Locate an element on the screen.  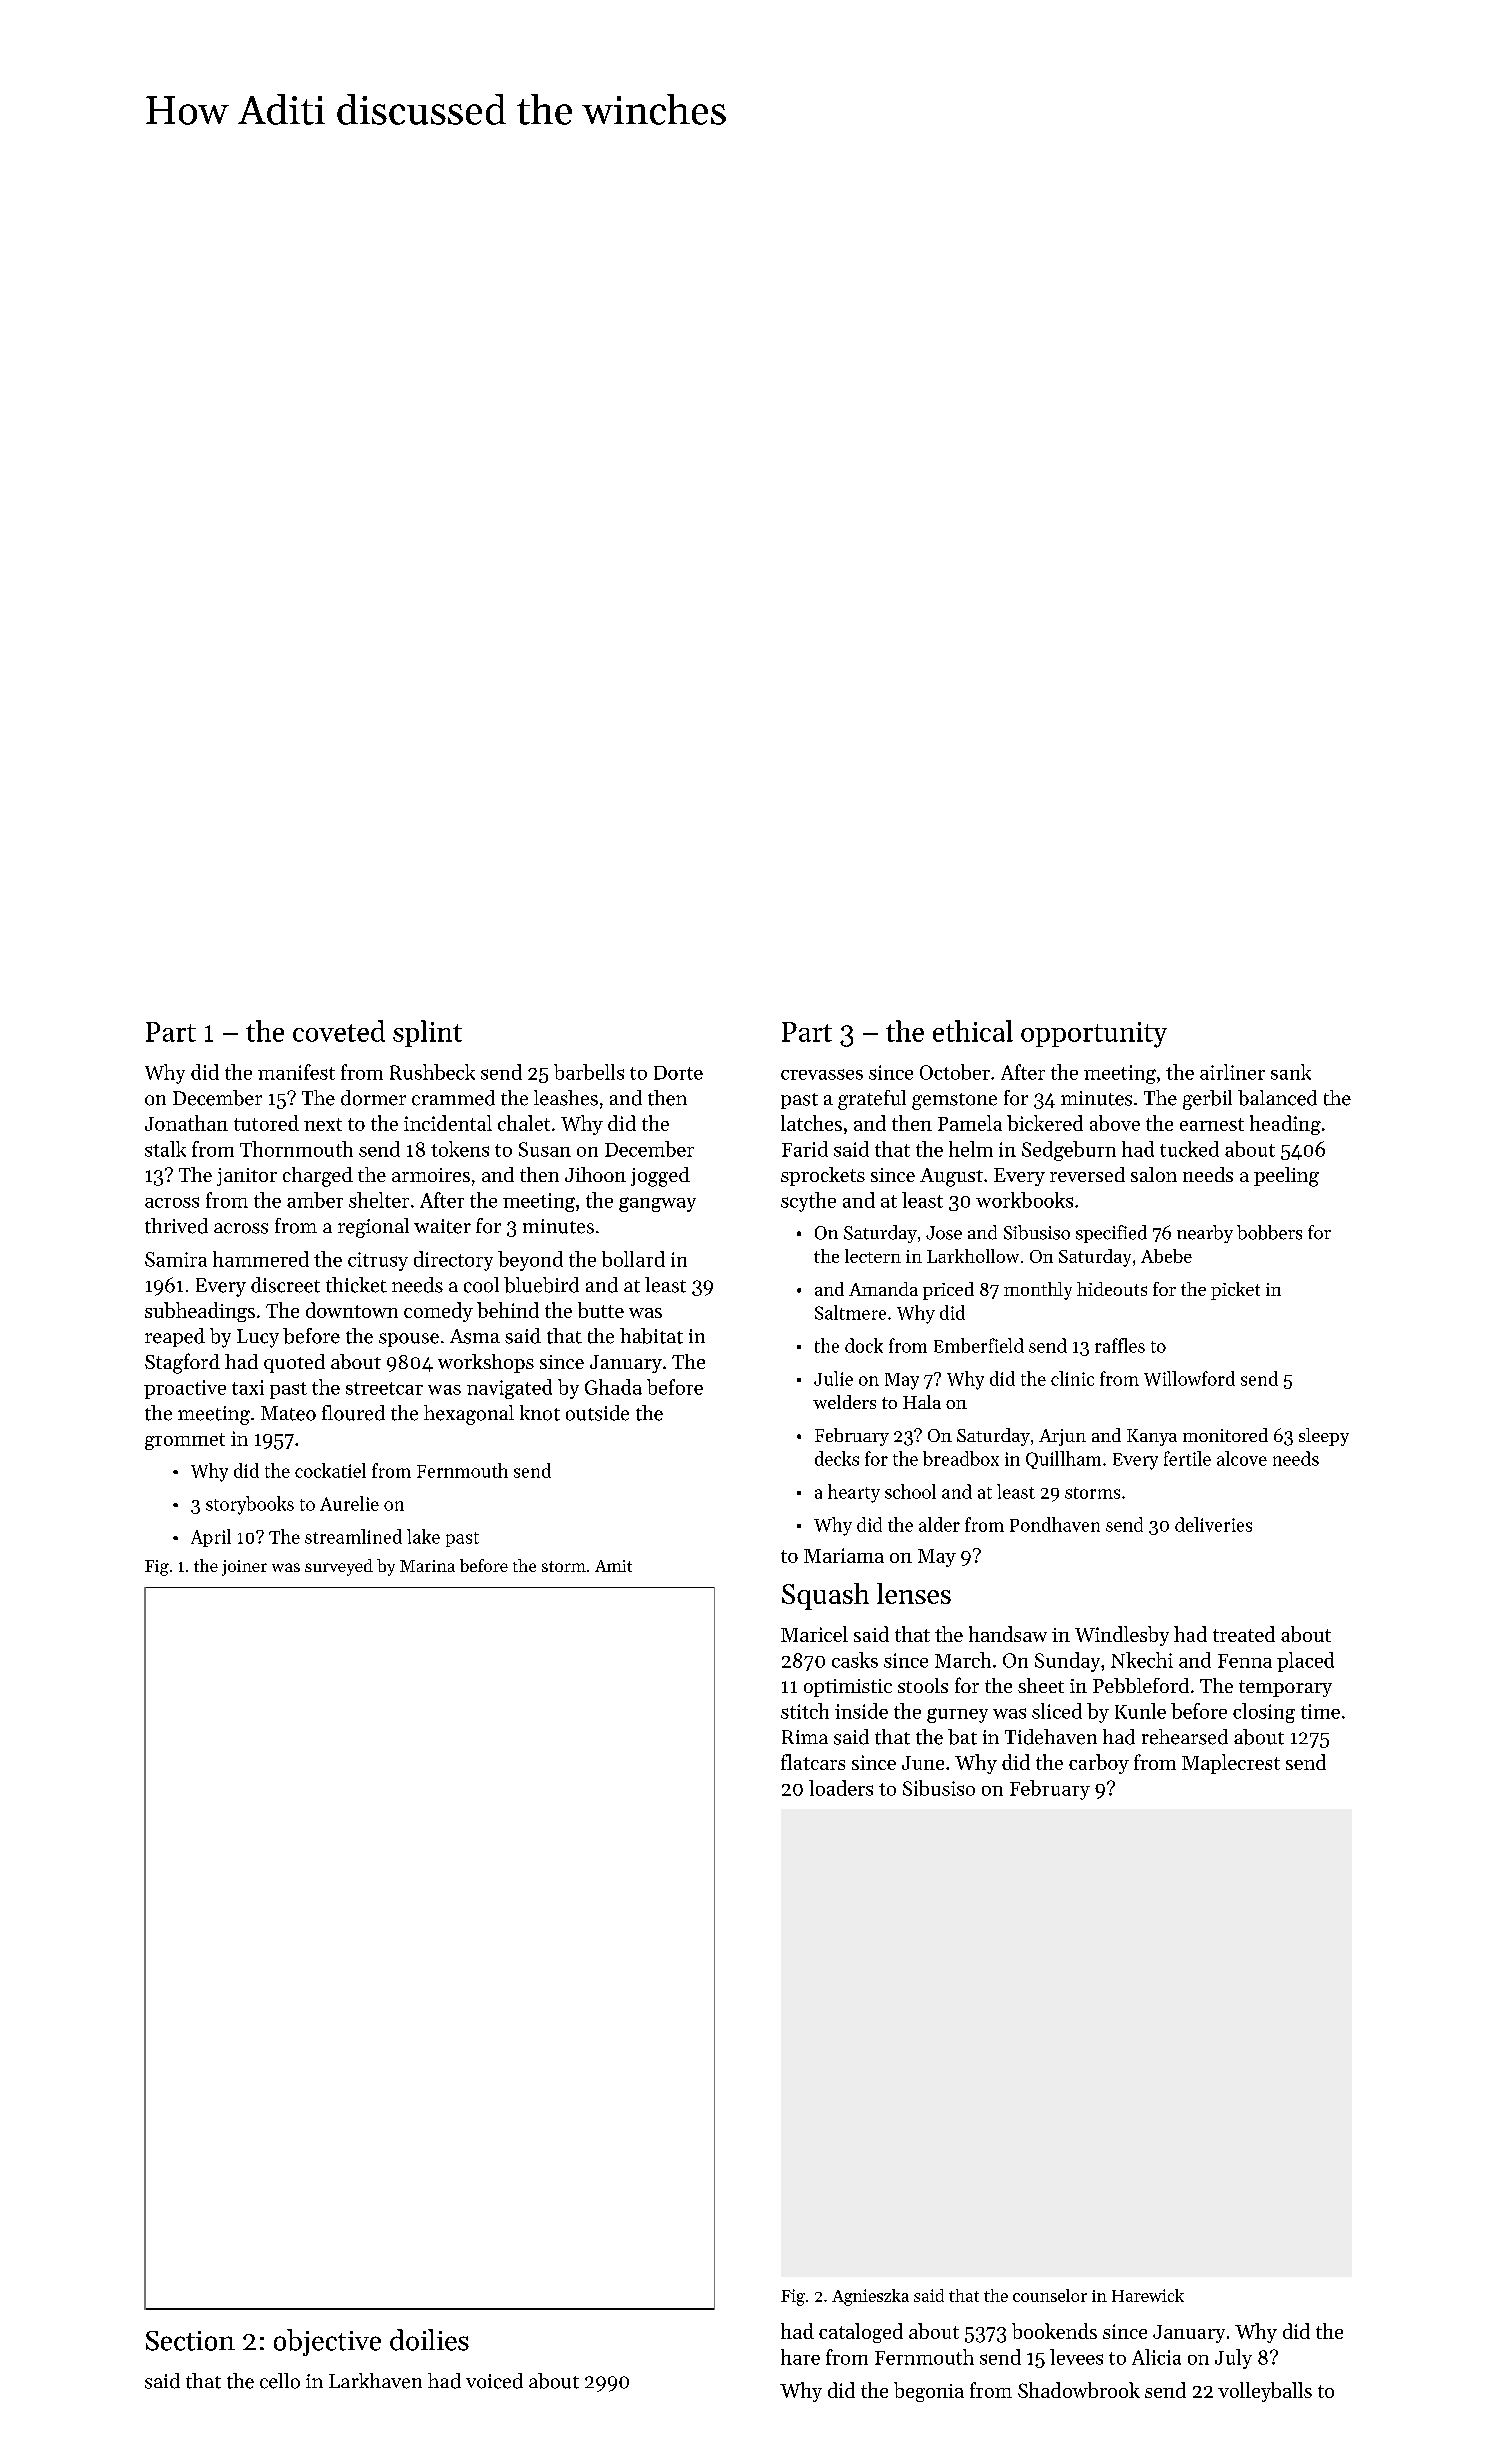
manifest is located at coordinates (296, 1072).
